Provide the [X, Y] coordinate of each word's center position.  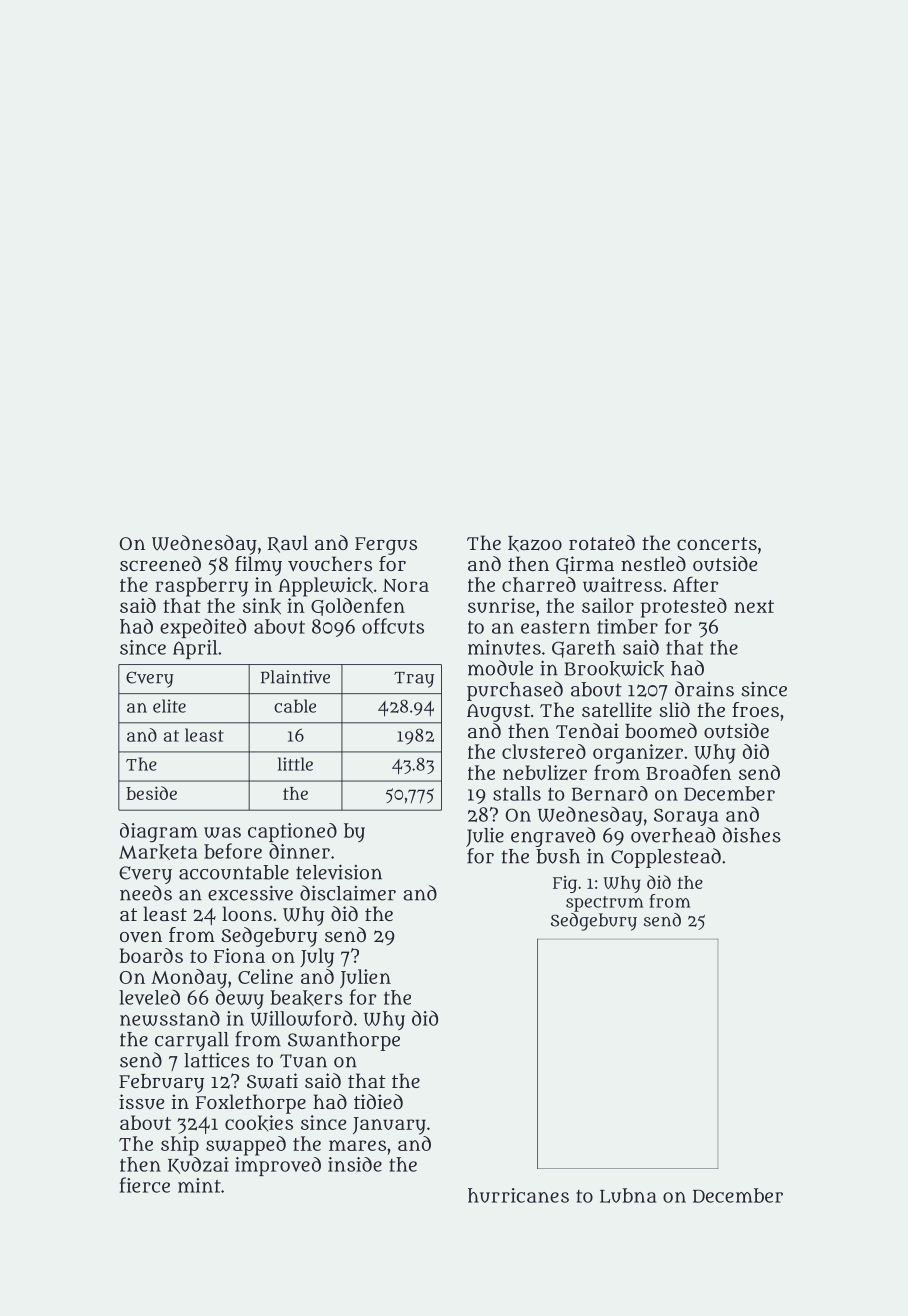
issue [141, 1101]
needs [146, 893]
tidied [378, 1101]
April [195, 649]
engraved [553, 837]
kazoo [535, 544]
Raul [288, 544]
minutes [504, 647]
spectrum [605, 904]
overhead [673, 835]
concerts [717, 543]
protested [684, 608]
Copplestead [666, 858]
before [233, 851]
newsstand [170, 1018]
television [339, 872]
